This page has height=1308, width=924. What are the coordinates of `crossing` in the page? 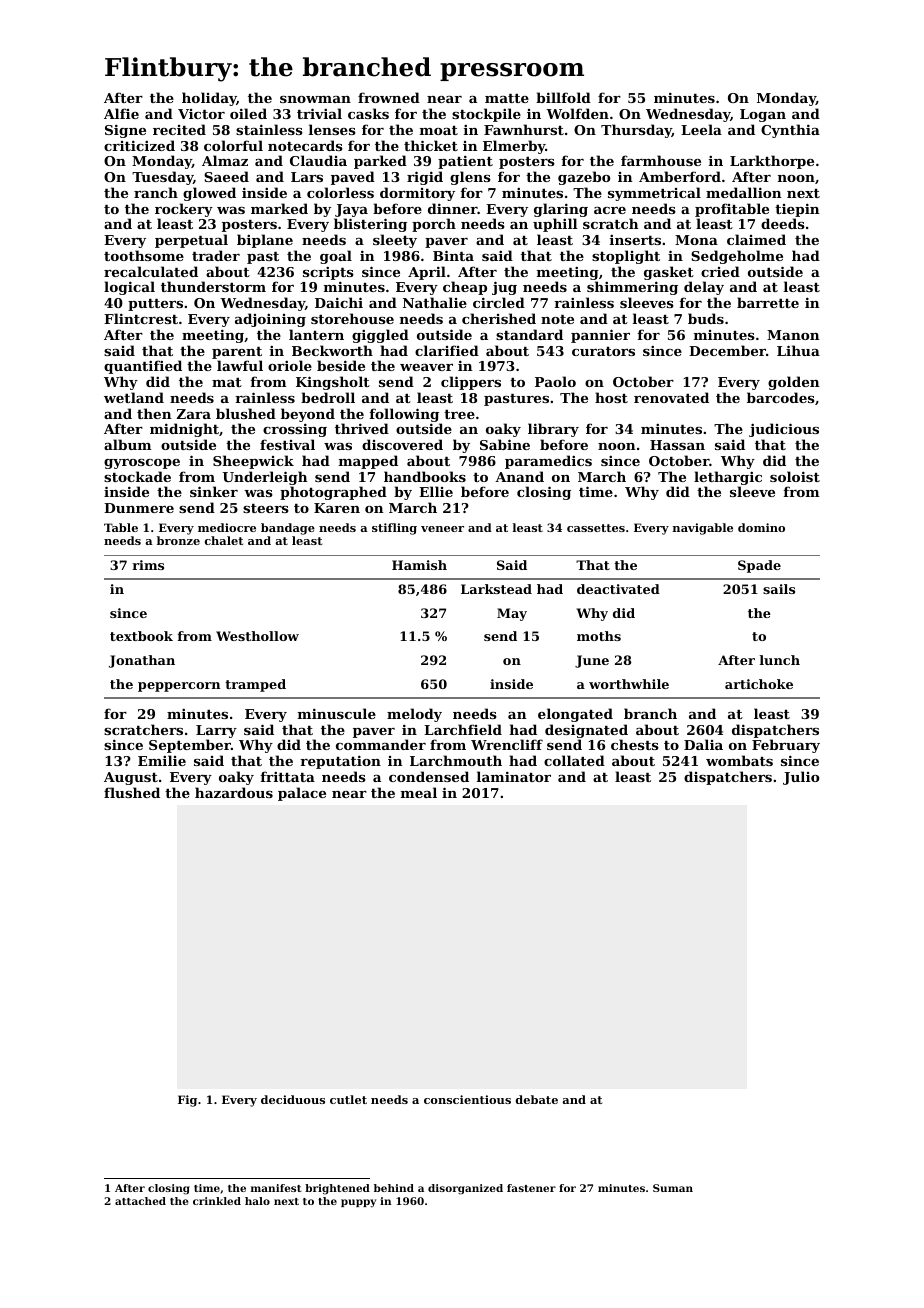 It's located at (295, 430).
